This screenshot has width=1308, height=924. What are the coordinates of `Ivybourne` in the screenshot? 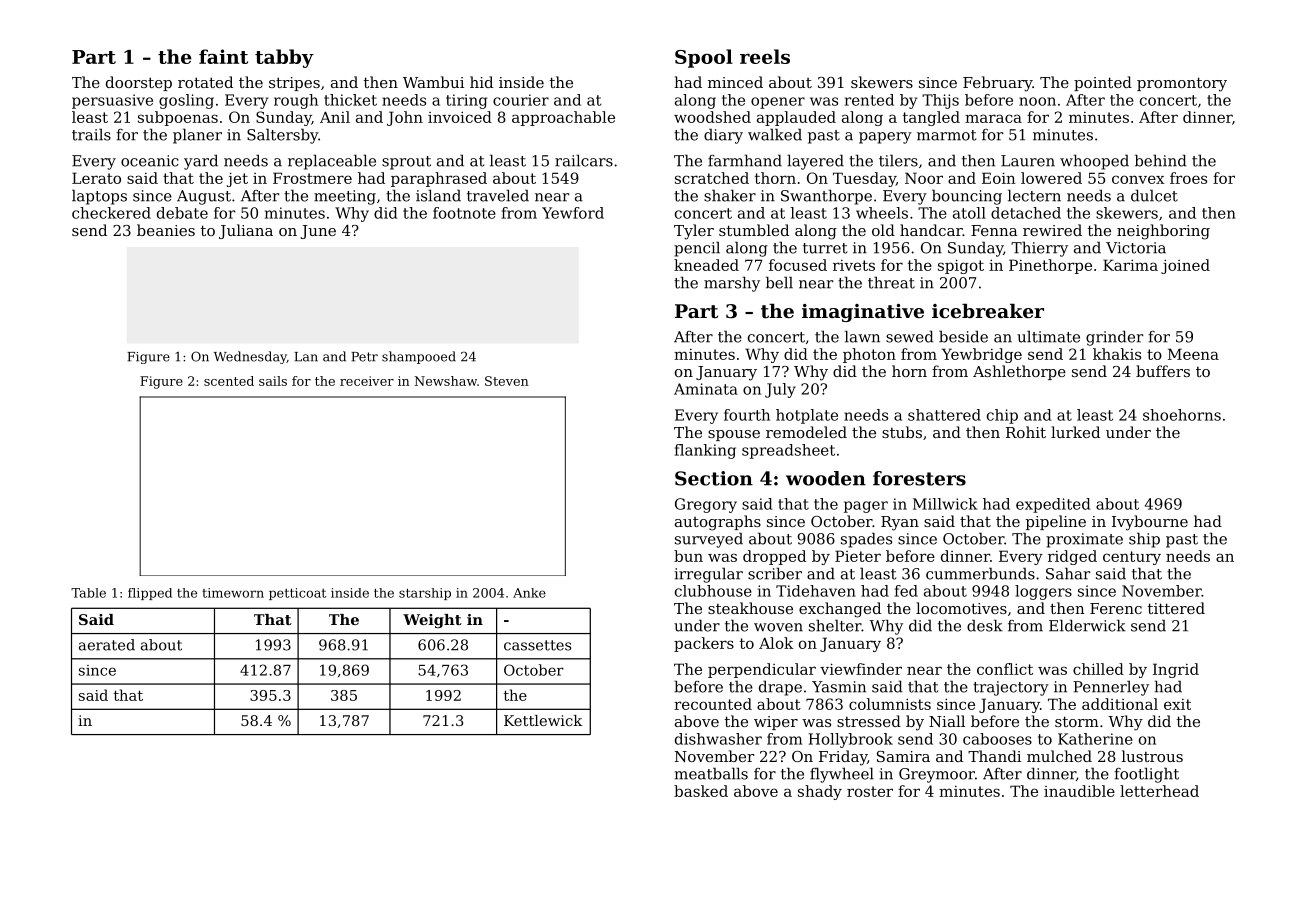 It's located at (1150, 523).
